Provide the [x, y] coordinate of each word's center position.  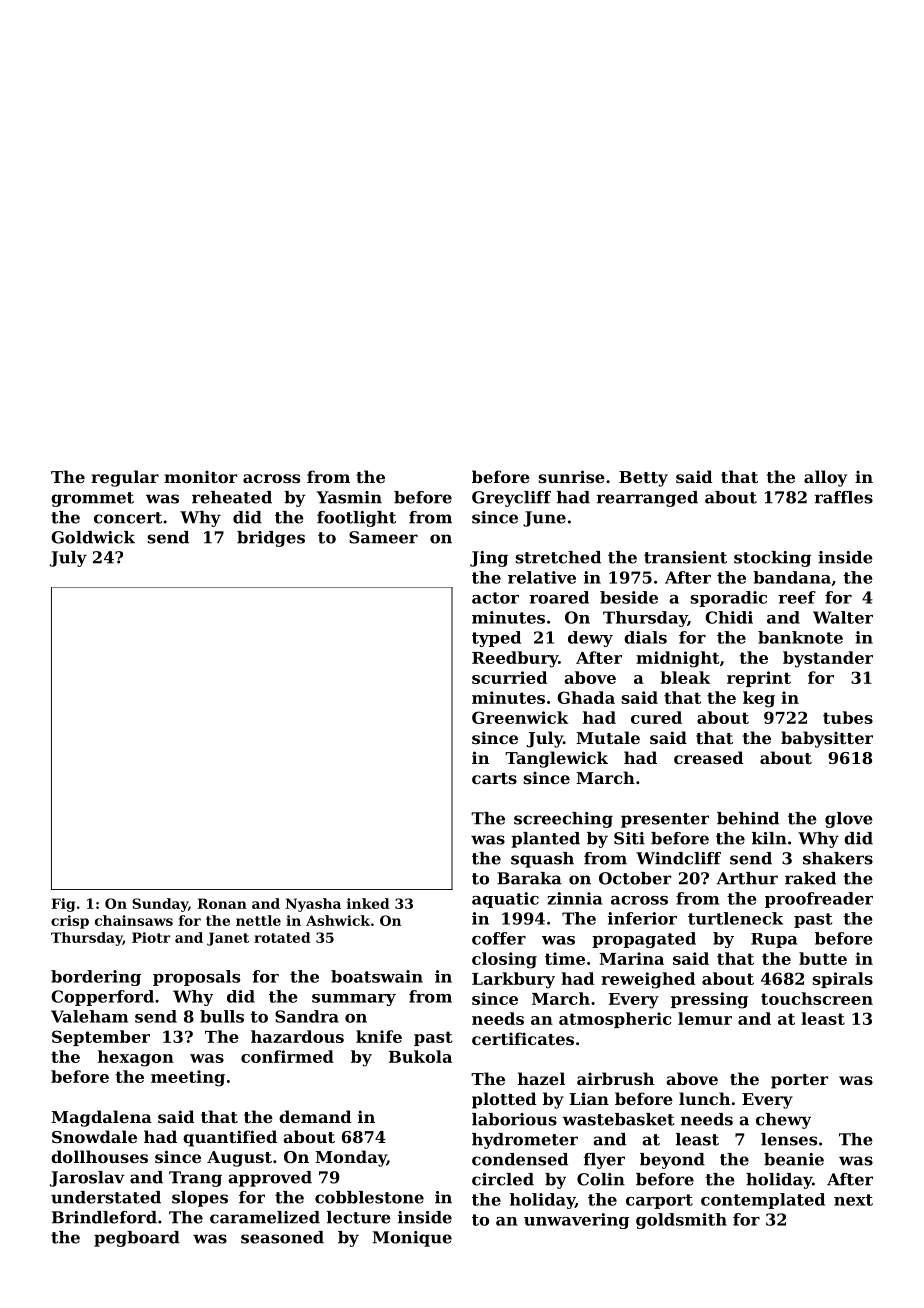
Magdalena [101, 1118]
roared [559, 597]
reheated [232, 497]
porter [800, 1081]
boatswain [377, 976]
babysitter [827, 739]
